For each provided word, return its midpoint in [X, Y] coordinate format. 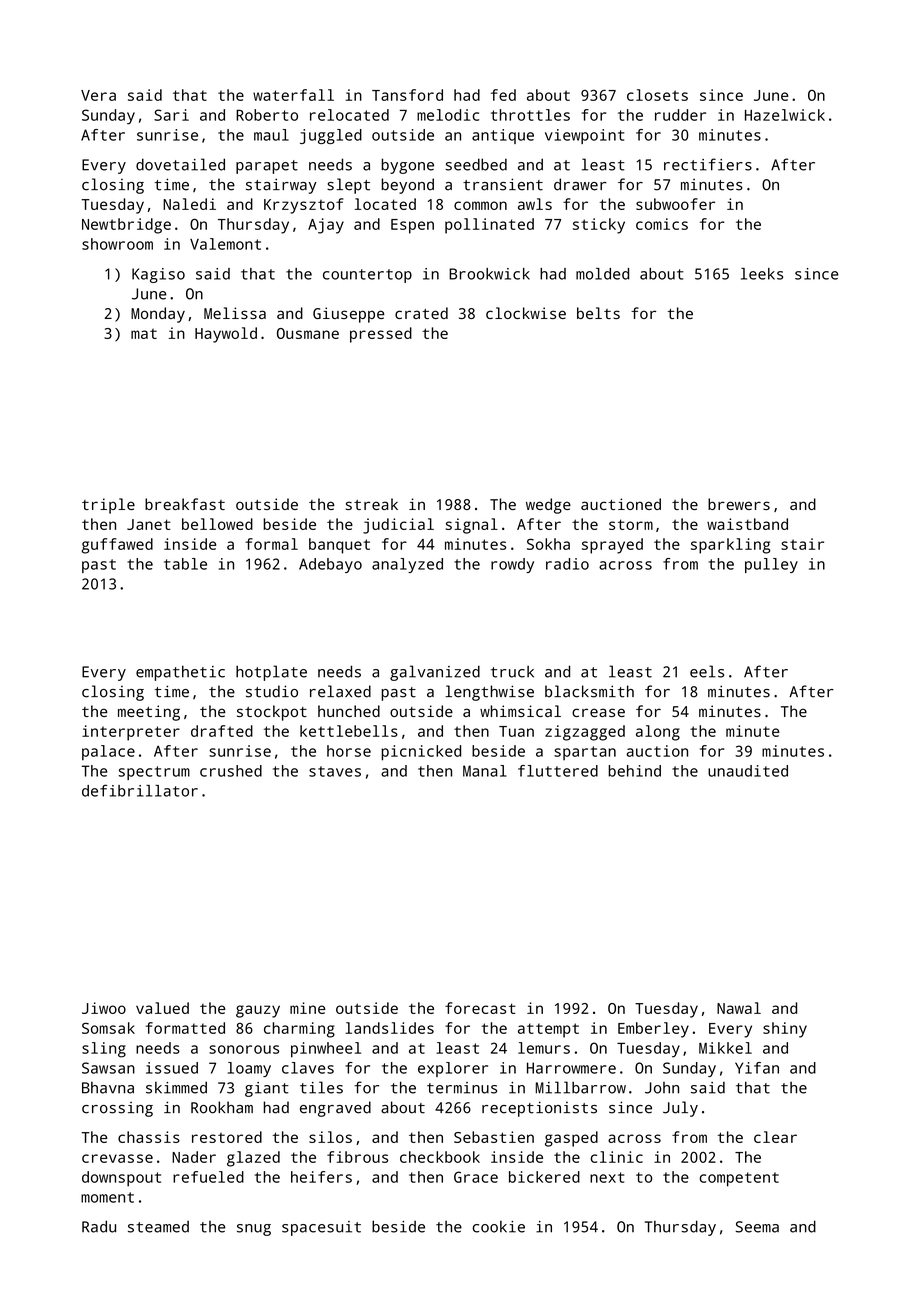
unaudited [748, 771]
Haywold [226, 335]
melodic [448, 115]
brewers [739, 504]
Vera [98, 95]
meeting [149, 713]
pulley [771, 565]
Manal [485, 771]
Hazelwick [785, 115]
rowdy [512, 565]
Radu [99, 1226]
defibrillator [140, 790]
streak [372, 504]
